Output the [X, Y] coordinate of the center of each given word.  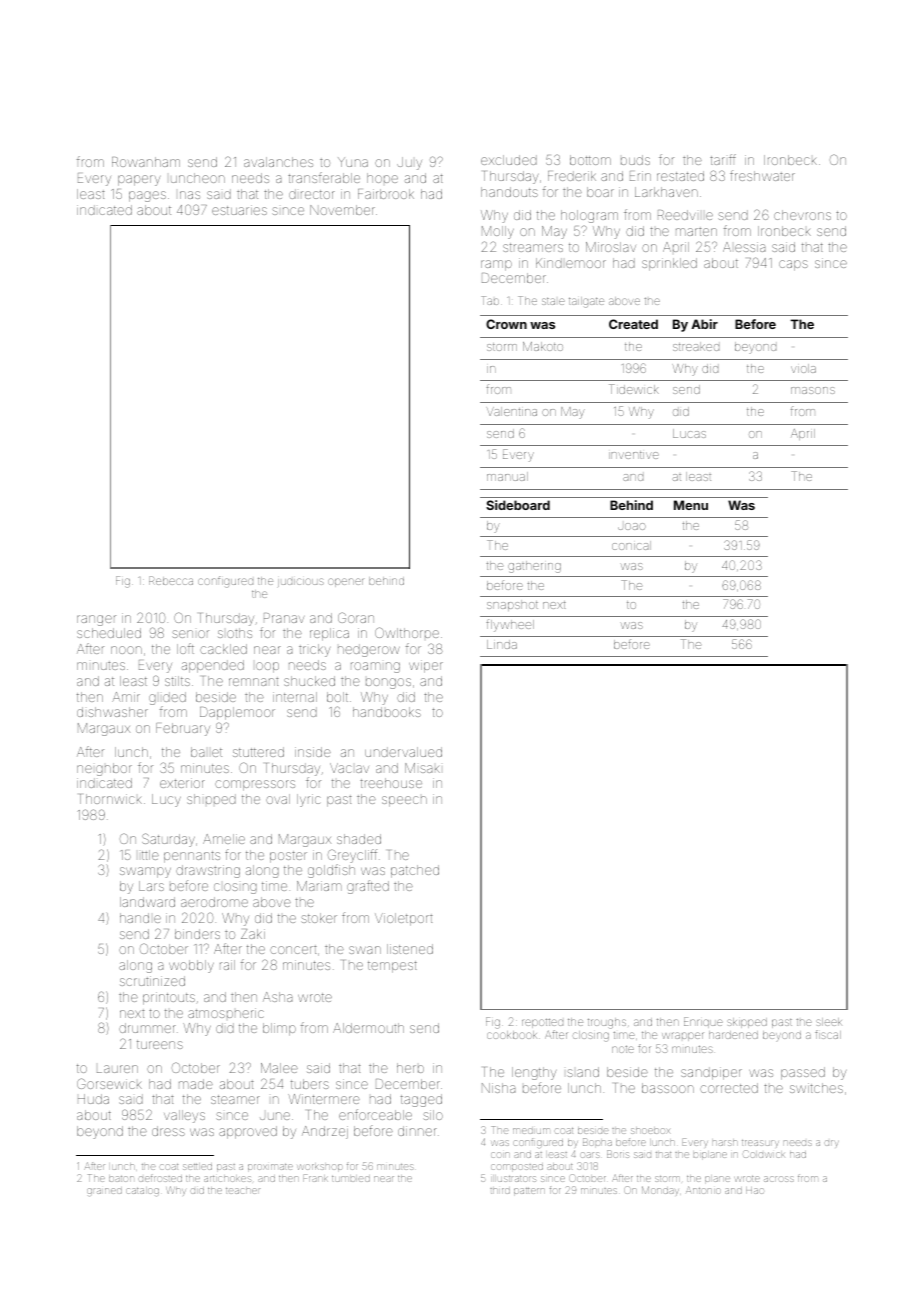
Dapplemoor [237, 713]
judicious [301, 582]
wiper [426, 666]
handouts [509, 192]
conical [631, 545]
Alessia [744, 247]
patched [415, 871]
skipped [747, 1023]
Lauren [117, 1069]
